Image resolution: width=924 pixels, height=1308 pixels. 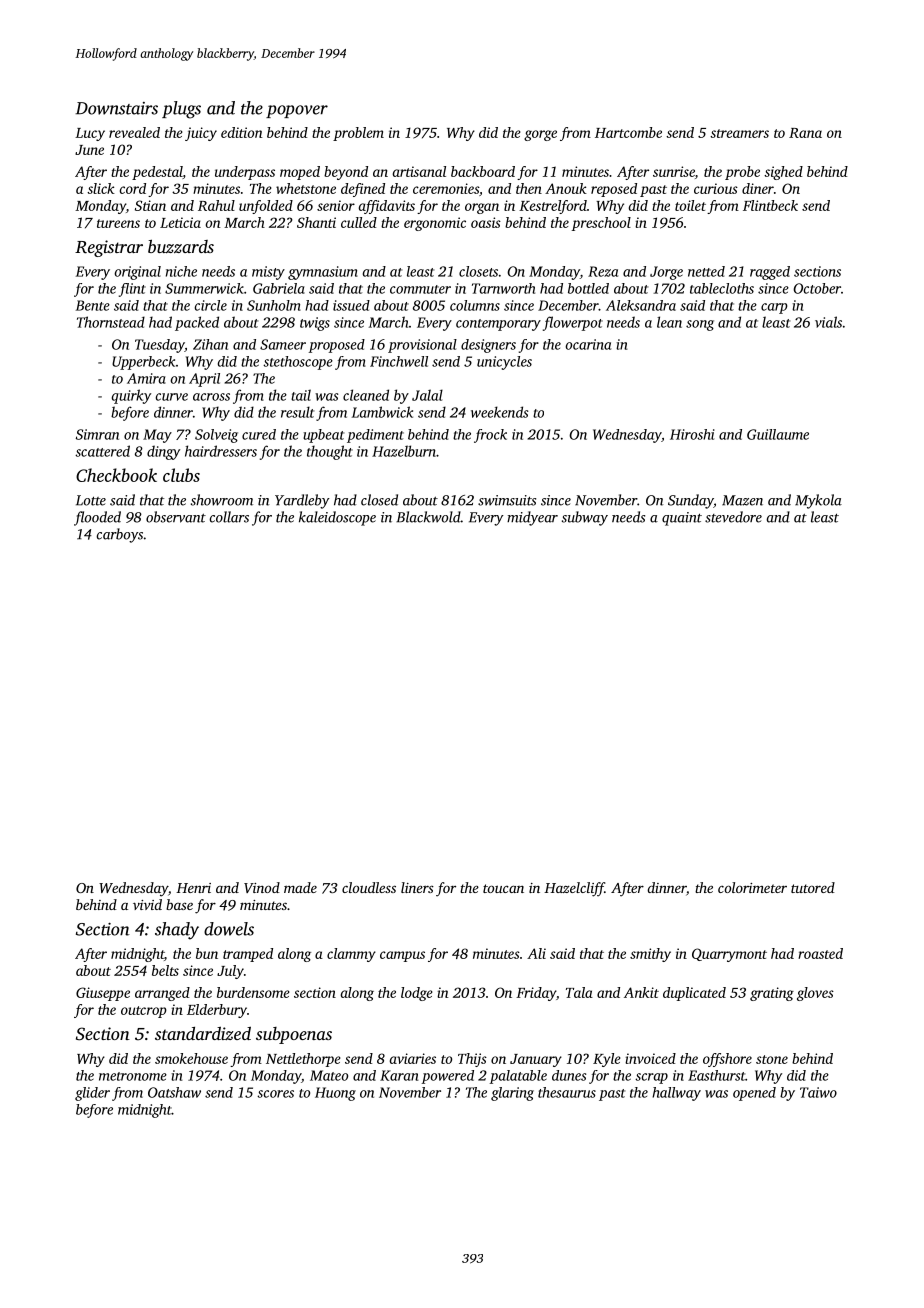 What do you see at coordinates (536, 953) in the image?
I see `Ali` at bounding box center [536, 953].
